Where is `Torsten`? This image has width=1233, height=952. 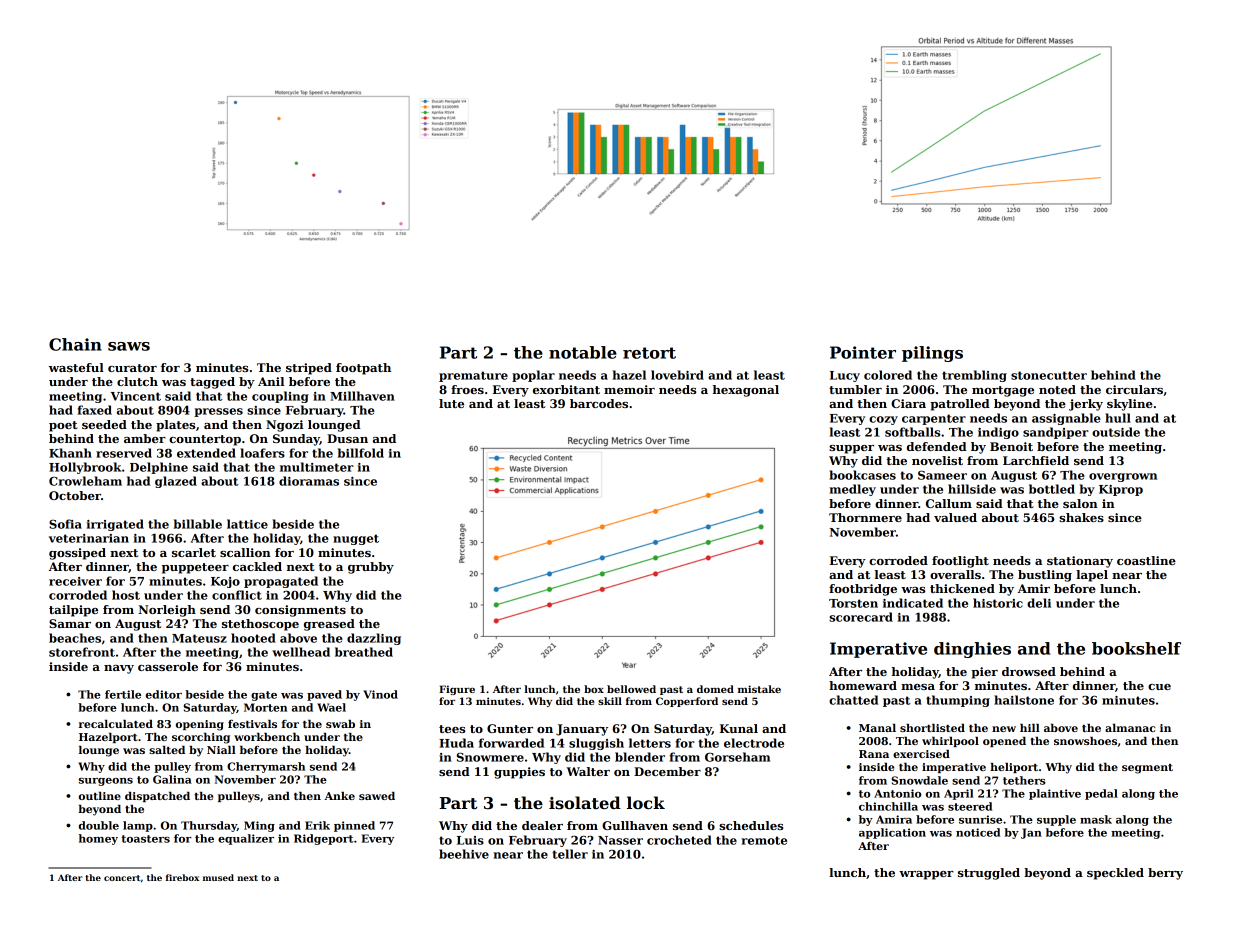
Torsten is located at coordinates (853, 603).
